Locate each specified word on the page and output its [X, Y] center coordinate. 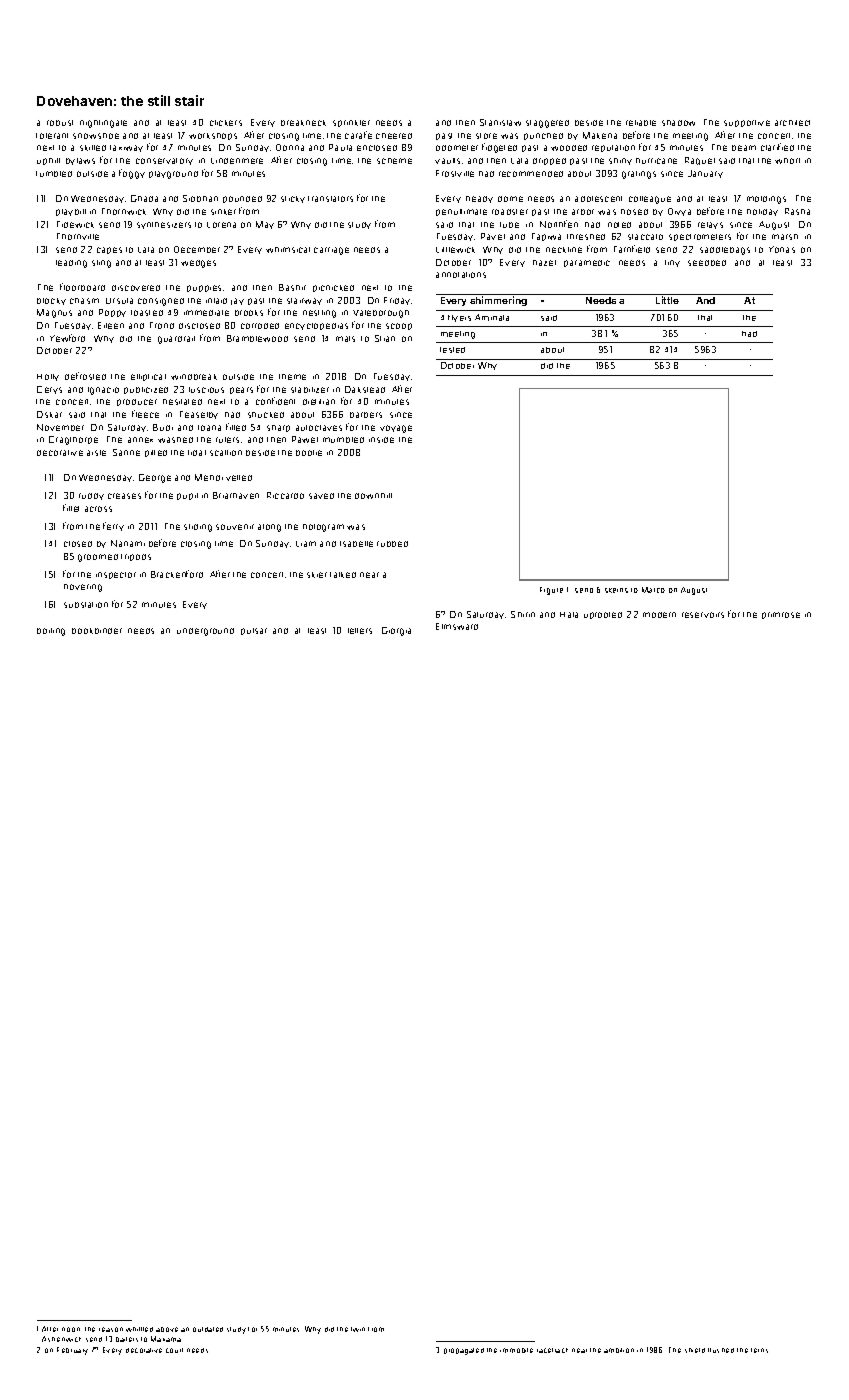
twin [358, 1329]
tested [452, 350]
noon [71, 1329]
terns [759, 1350]
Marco [653, 590]
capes [109, 250]
